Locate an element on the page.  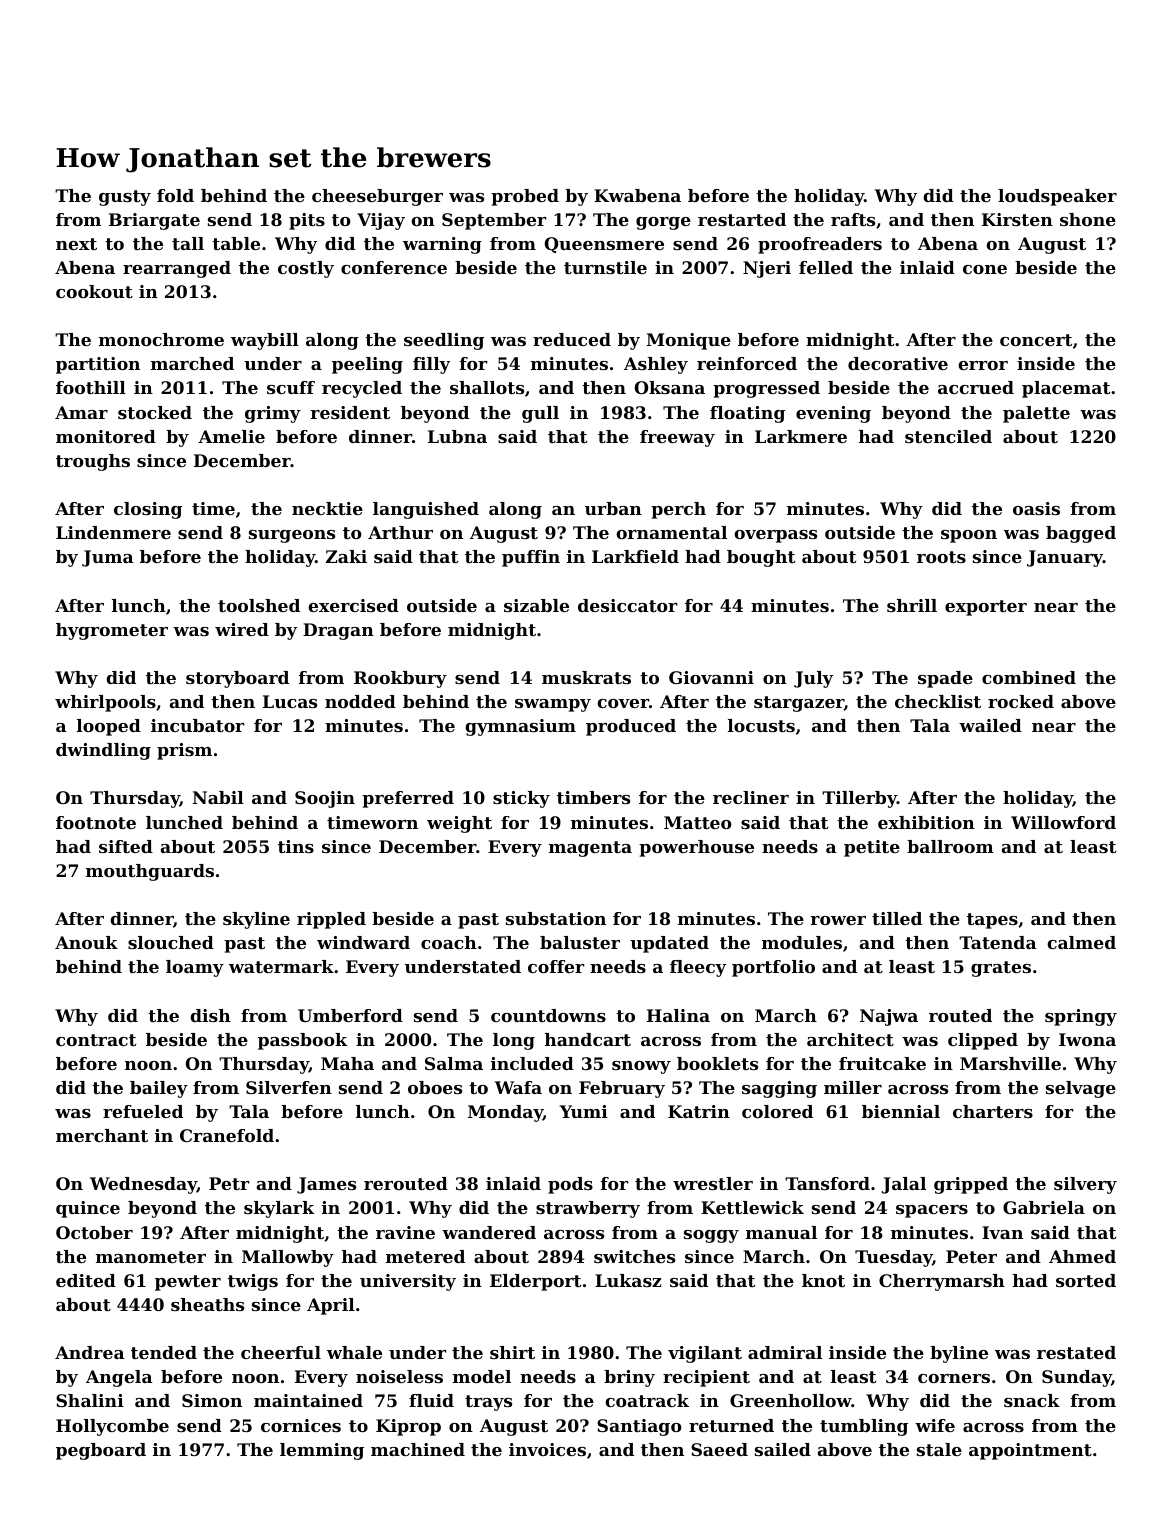
waybill is located at coordinates (265, 341).
